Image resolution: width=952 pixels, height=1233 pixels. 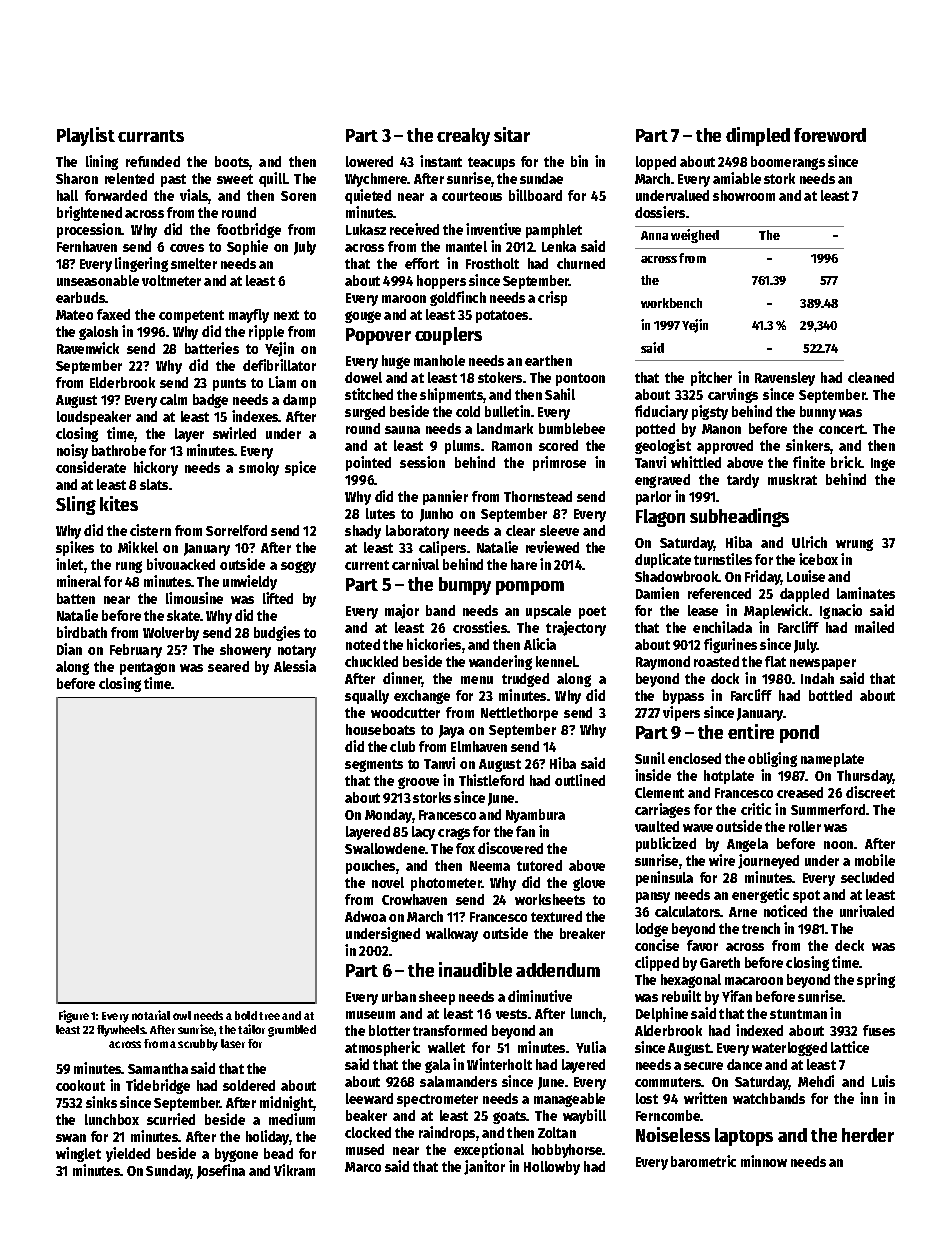 What do you see at coordinates (809, 542) in the image?
I see `Ulrich` at bounding box center [809, 542].
